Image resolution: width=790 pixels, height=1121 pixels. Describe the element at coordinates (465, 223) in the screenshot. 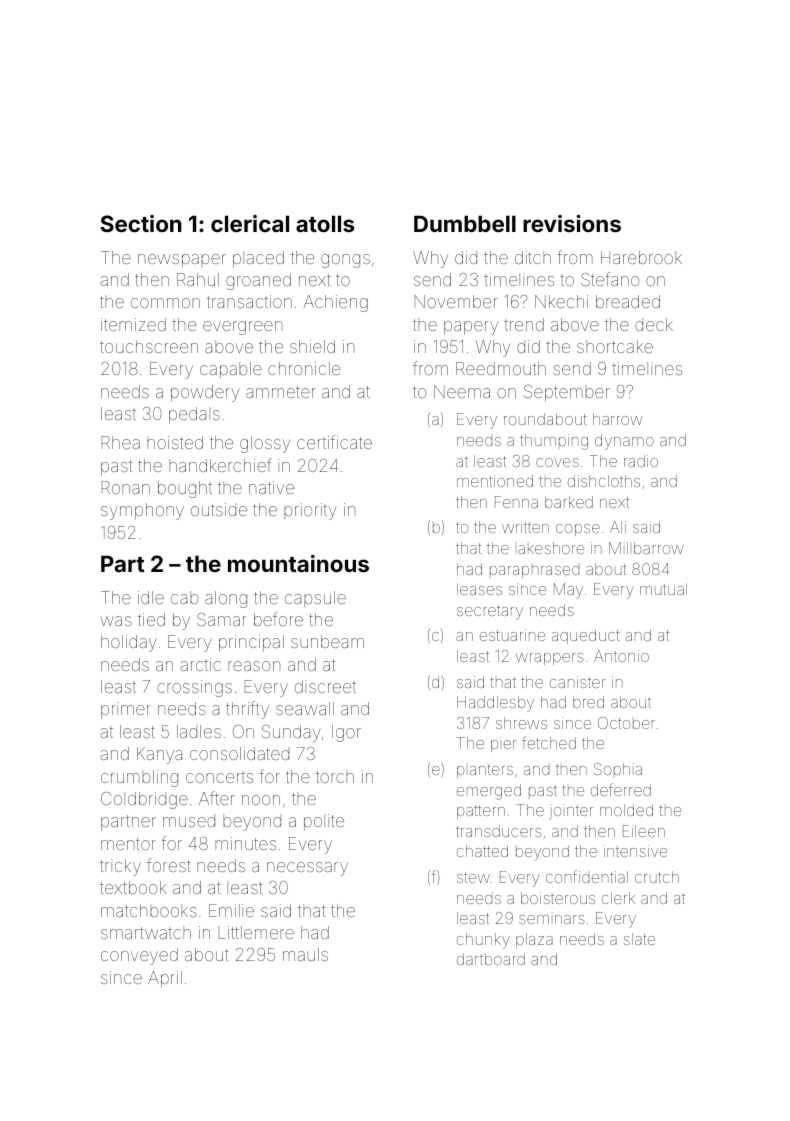

I see `Dumbbell` at that location.
